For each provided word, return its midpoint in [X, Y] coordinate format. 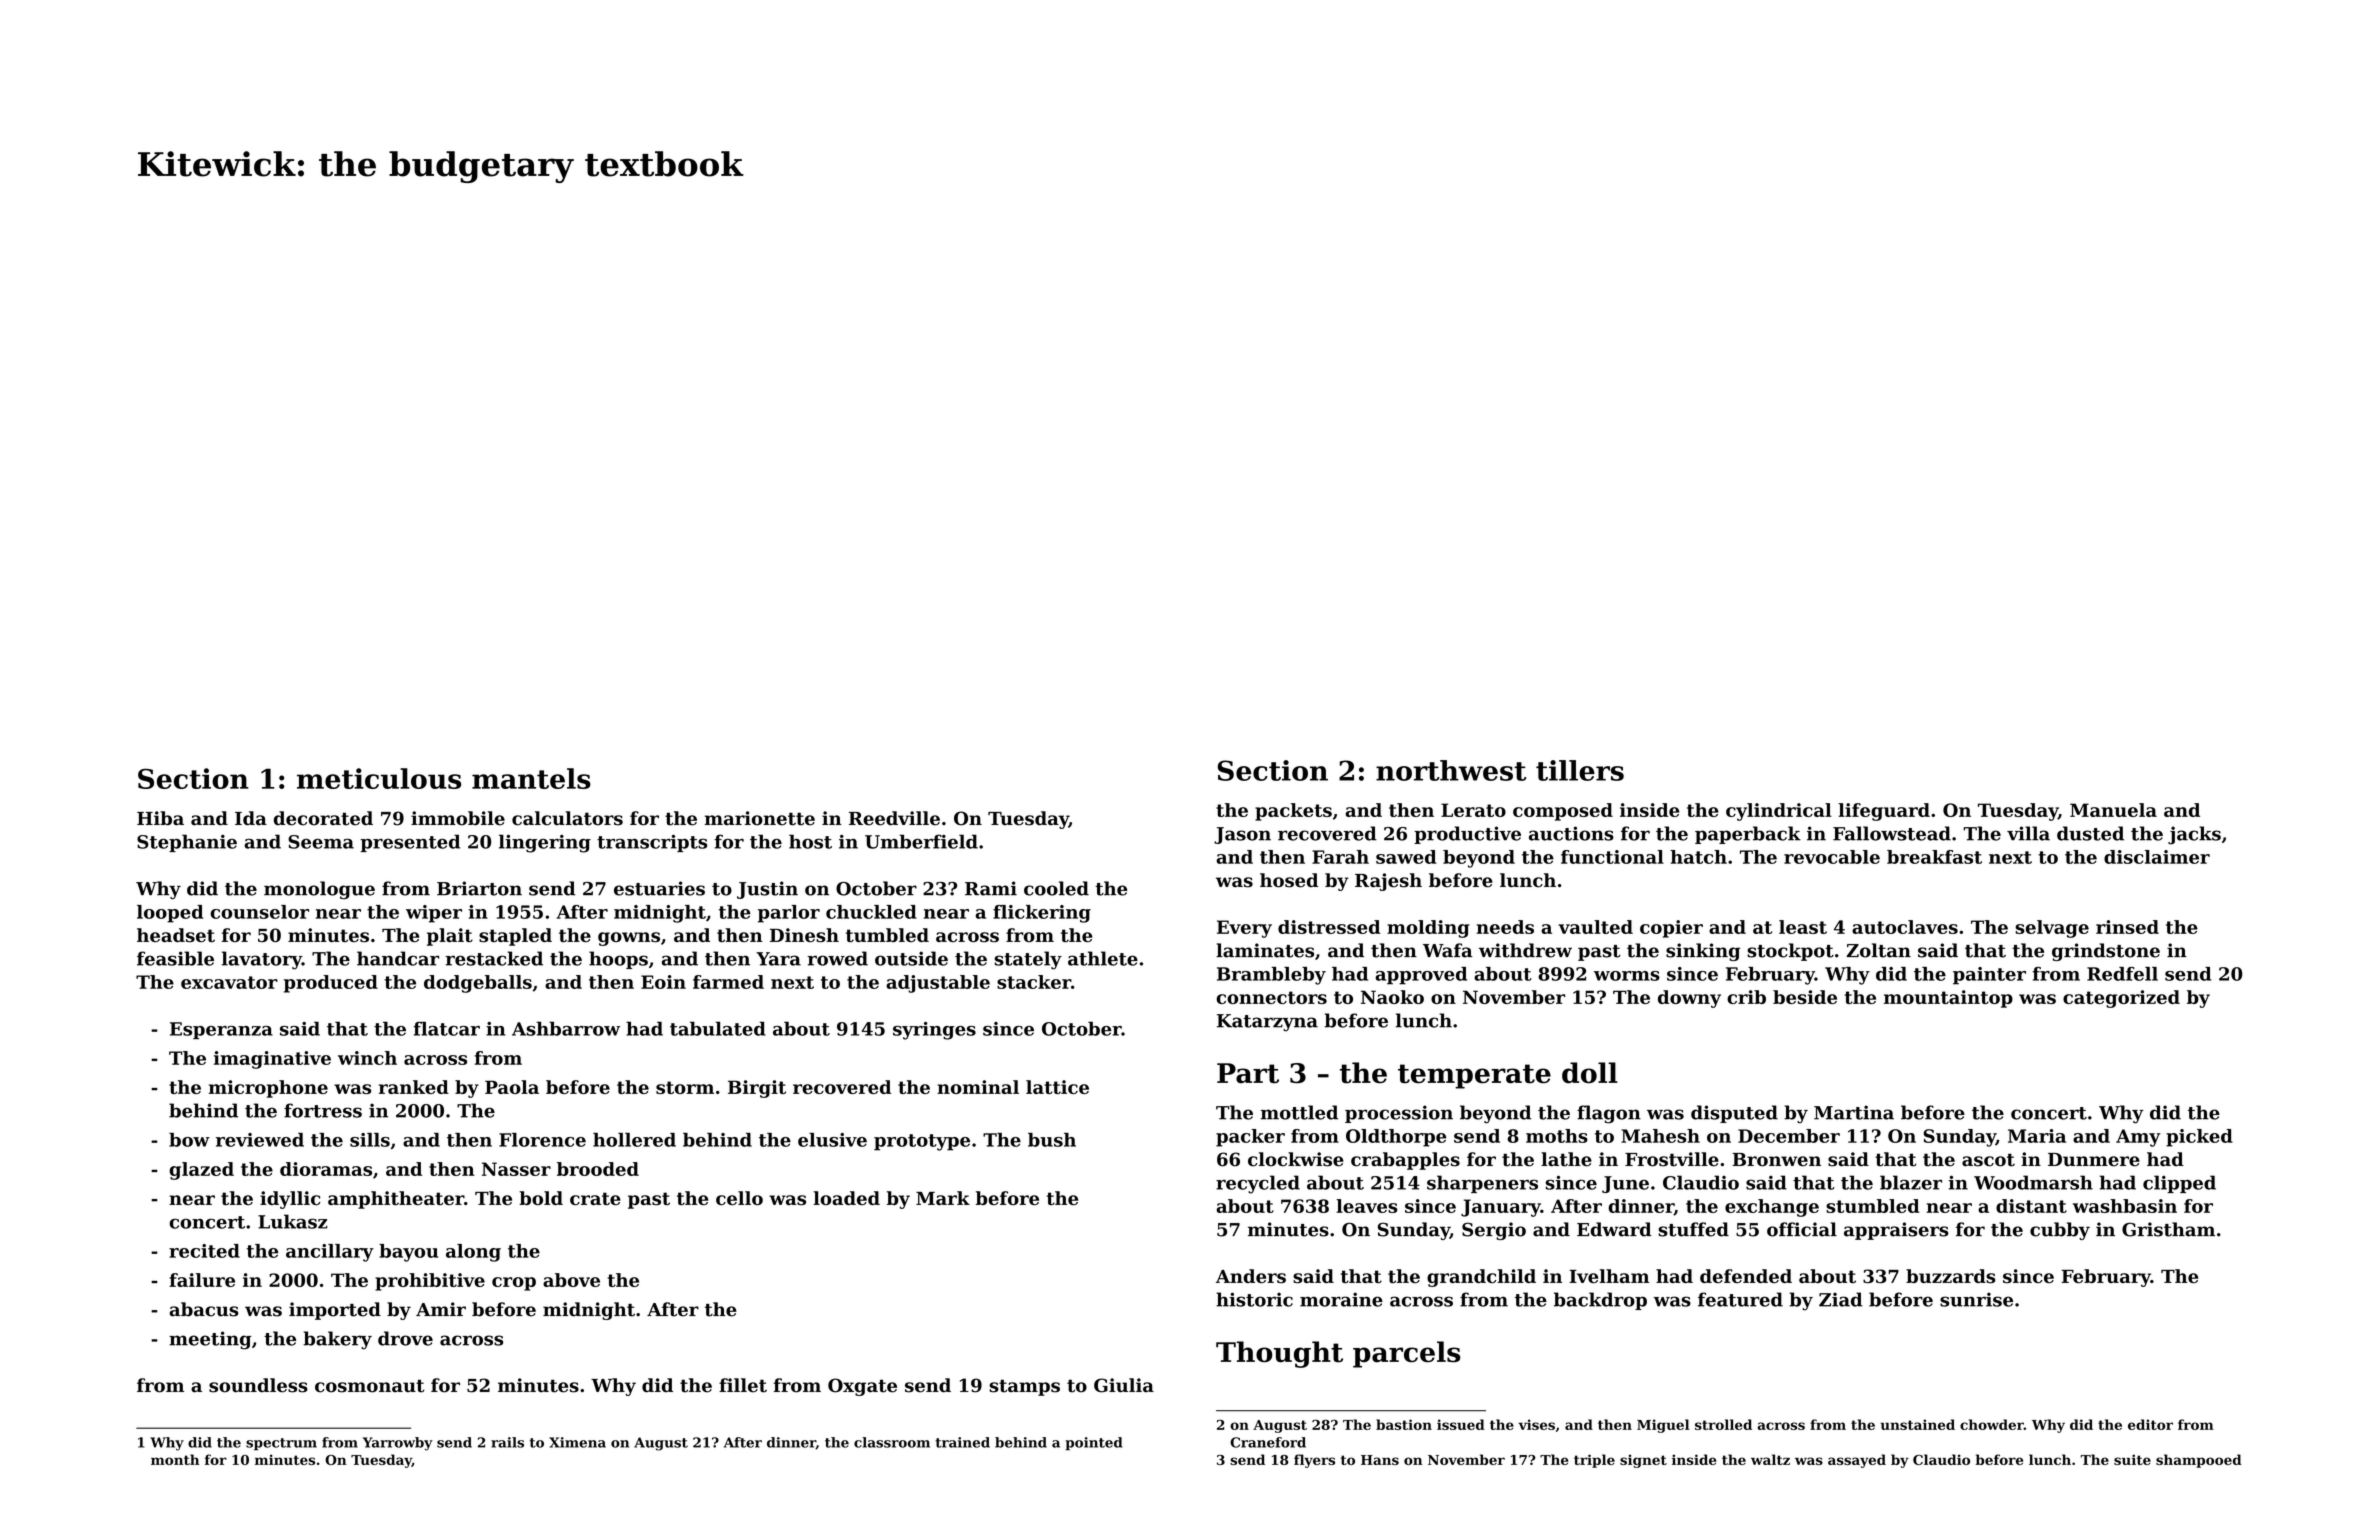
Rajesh [1388, 882]
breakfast [1934, 857]
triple [1594, 1461]
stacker [1034, 982]
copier [1671, 929]
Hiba [160, 818]
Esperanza [221, 1030]
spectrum [281, 1444]
